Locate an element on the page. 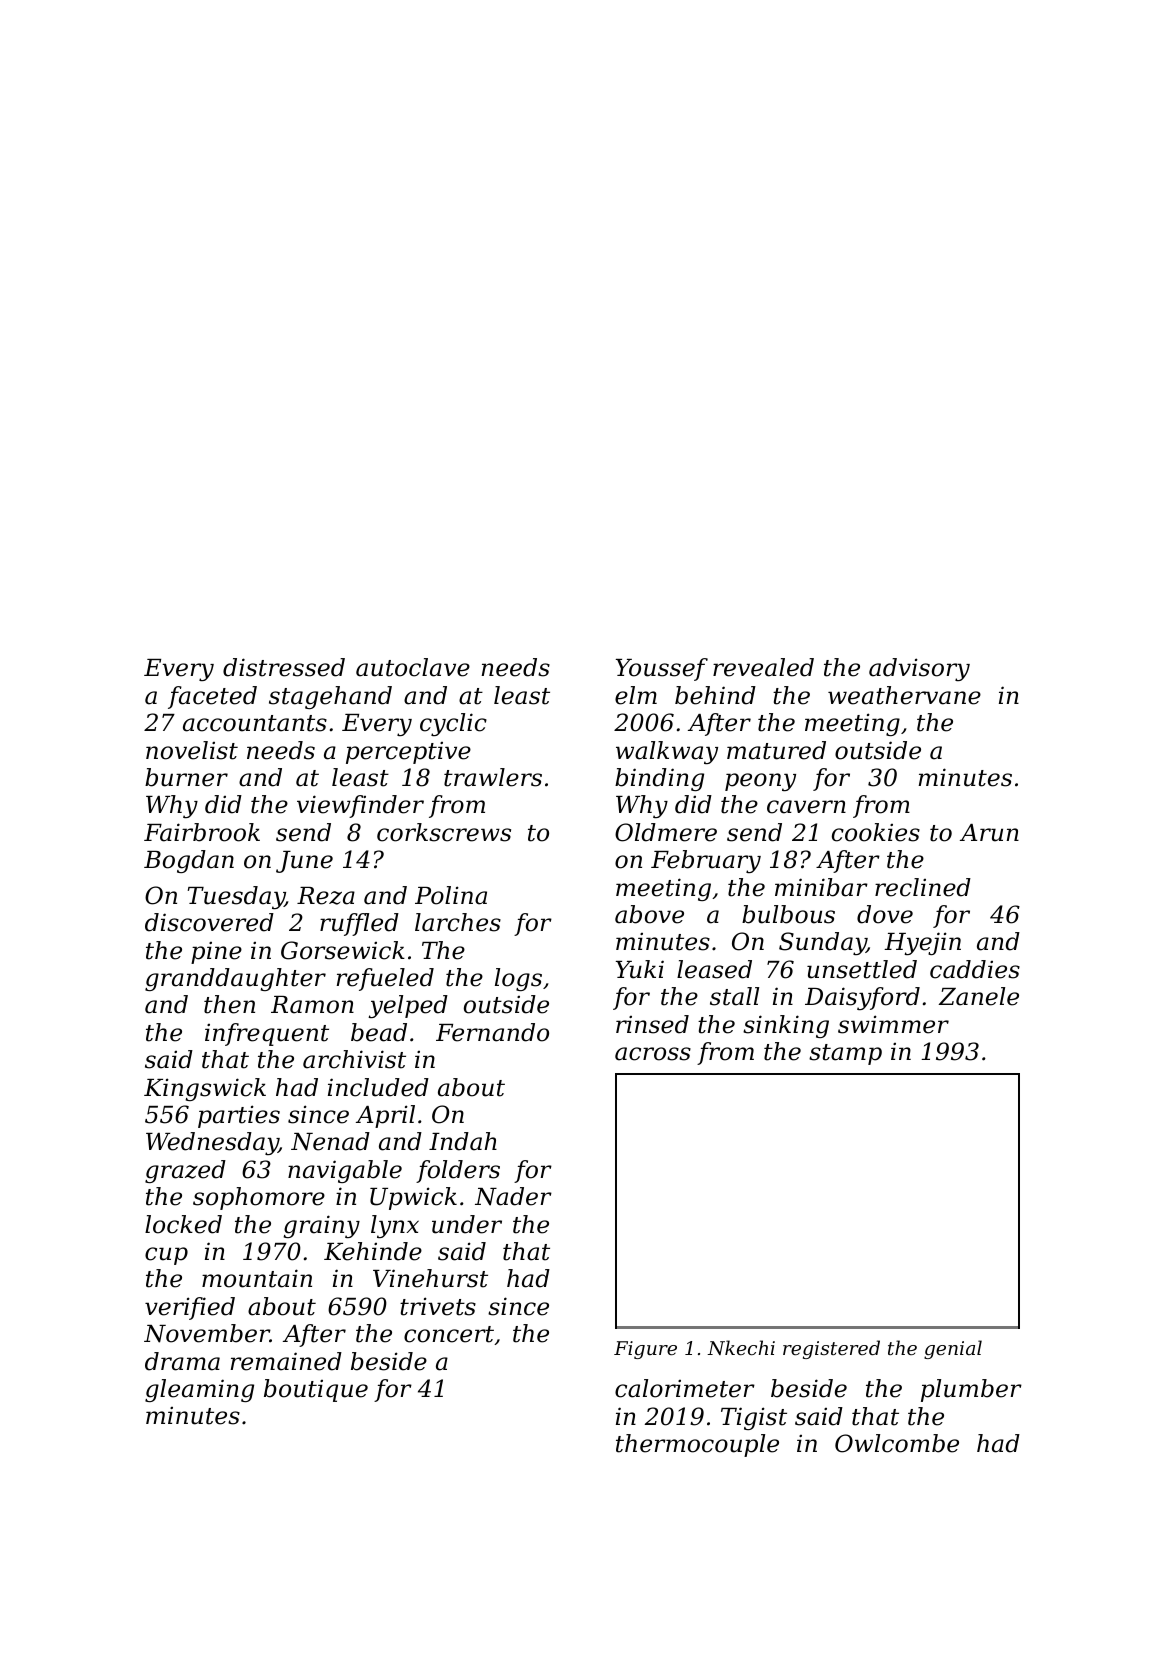  weathervane is located at coordinates (904, 695).
